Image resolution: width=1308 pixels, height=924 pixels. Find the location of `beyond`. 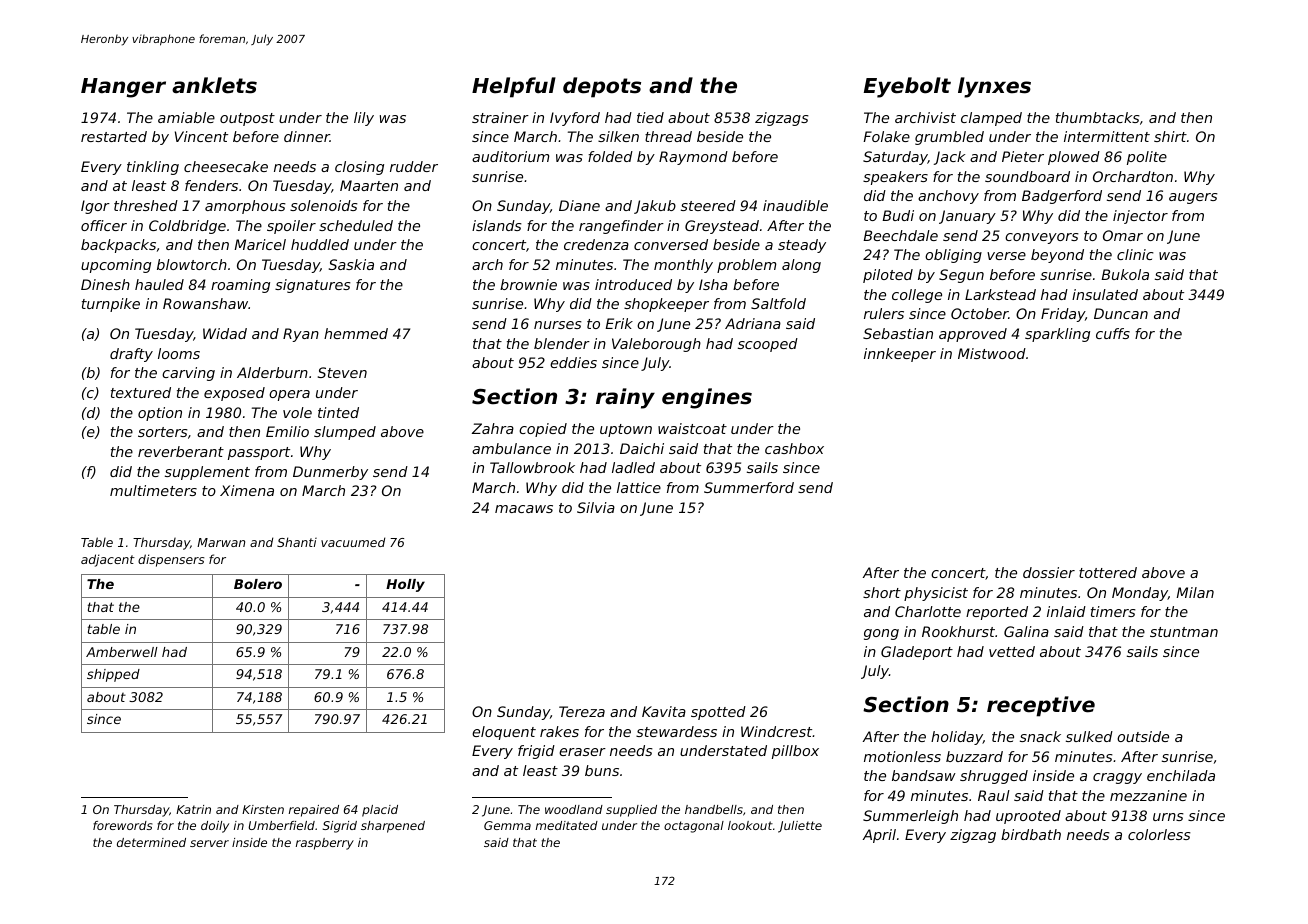

beyond is located at coordinates (1057, 256).
